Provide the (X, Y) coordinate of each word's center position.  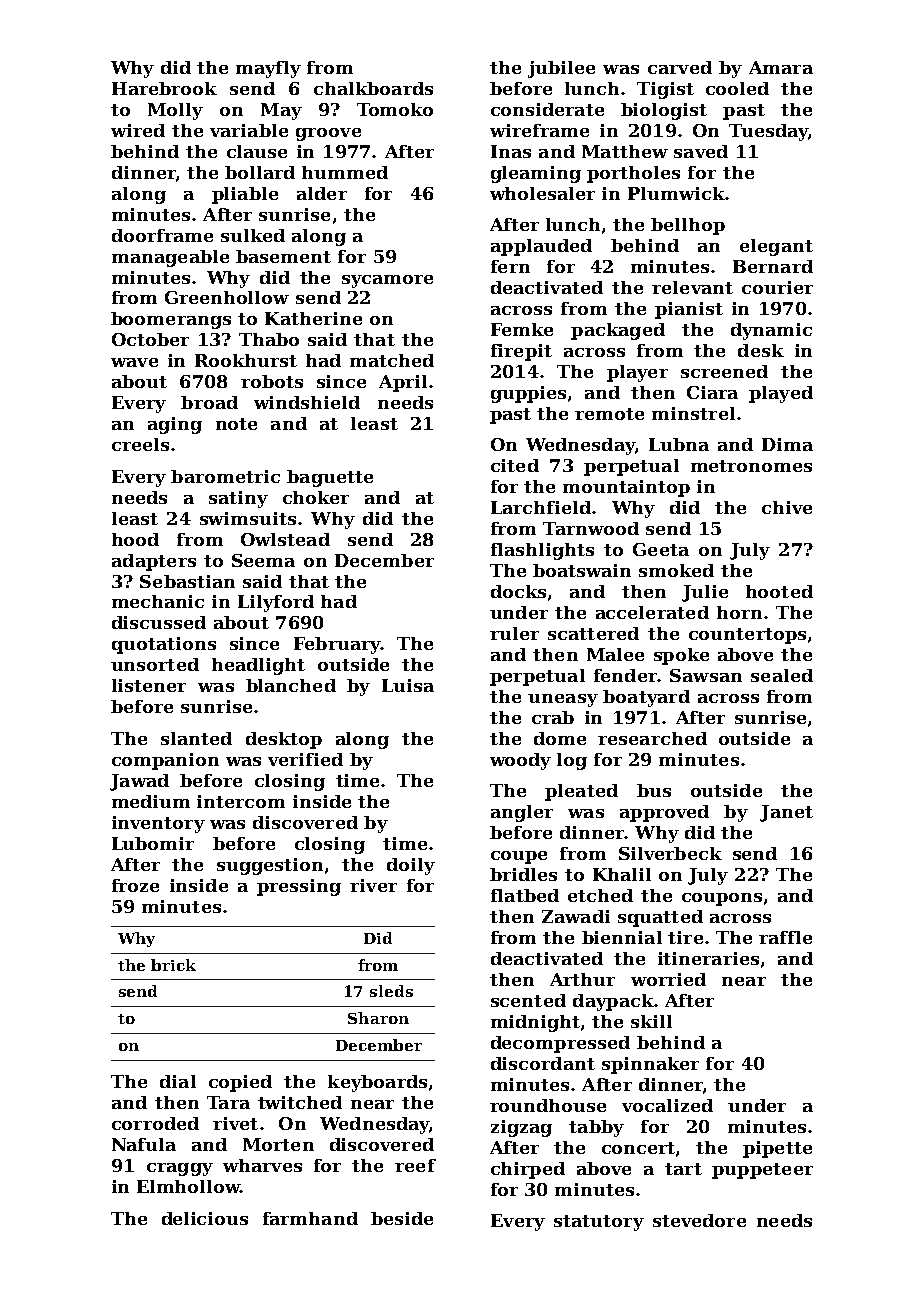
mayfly (268, 69)
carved (680, 67)
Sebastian (187, 581)
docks (518, 591)
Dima (787, 444)
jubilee (561, 69)
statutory (599, 1223)
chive (787, 507)
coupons (722, 899)
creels (140, 444)
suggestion (270, 866)
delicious (205, 1218)
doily (411, 866)
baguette (330, 478)
